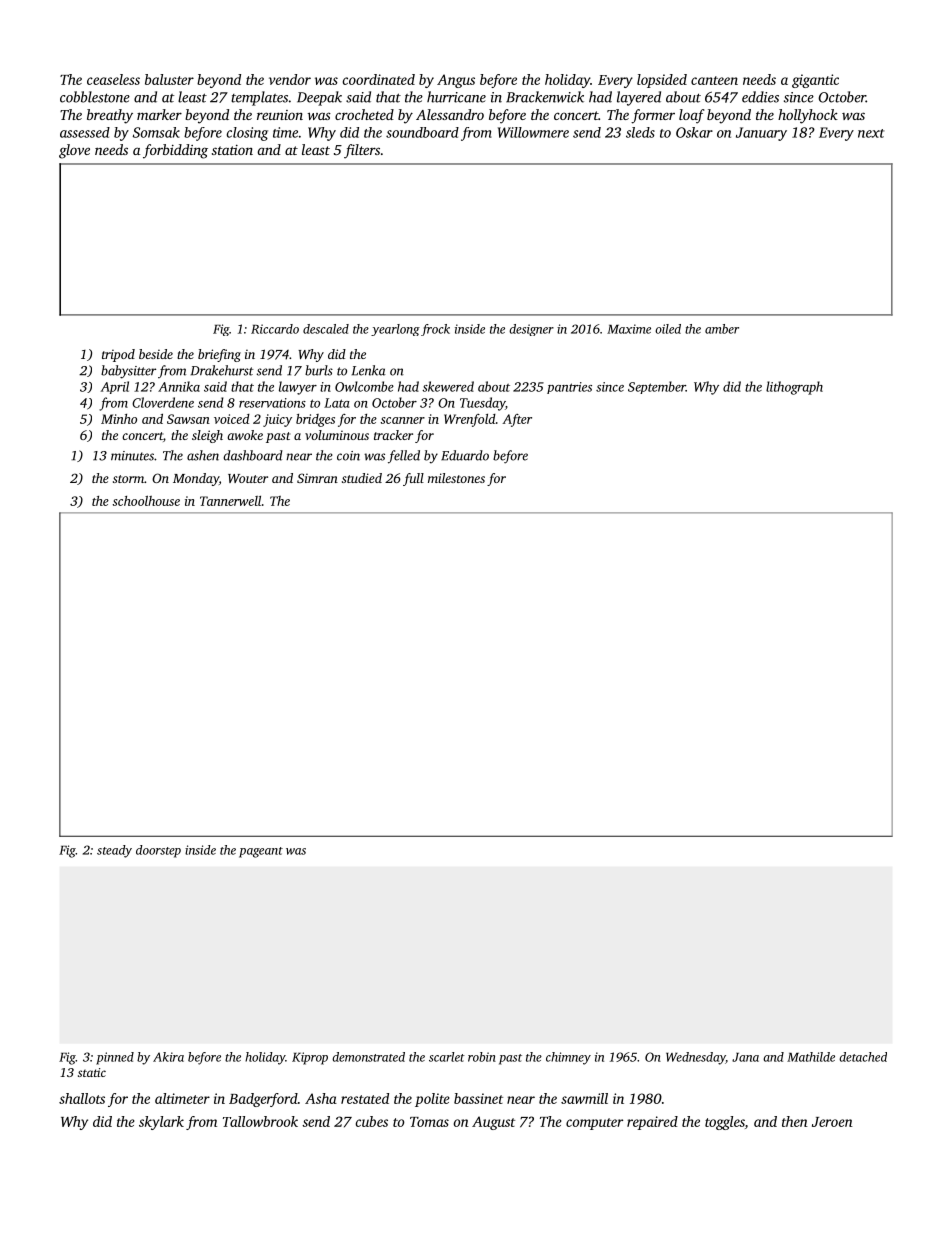 This page has width=952, height=1233. I want to click on doorstep, so click(158, 851).
